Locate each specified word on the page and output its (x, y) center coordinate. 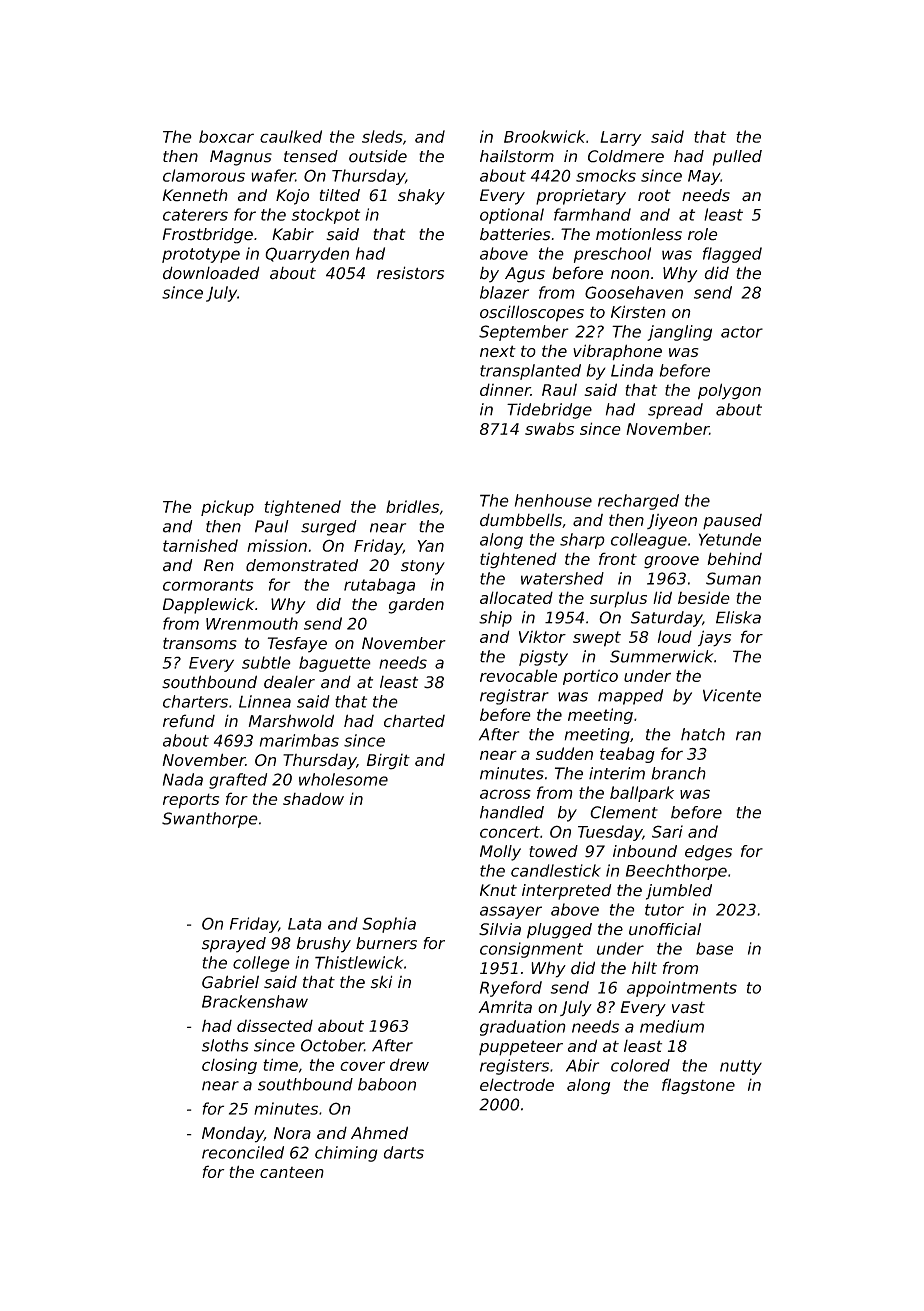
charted (414, 721)
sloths (225, 1045)
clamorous (204, 175)
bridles (412, 506)
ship (495, 619)
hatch (703, 734)
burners (386, 943)
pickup (227, 508)
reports (191, 801)
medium (672, 1026)
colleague (649, 541)
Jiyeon (672, 522)
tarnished (200, 545)
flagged (732, 255)
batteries (515, 234)
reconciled (243, 1152)
